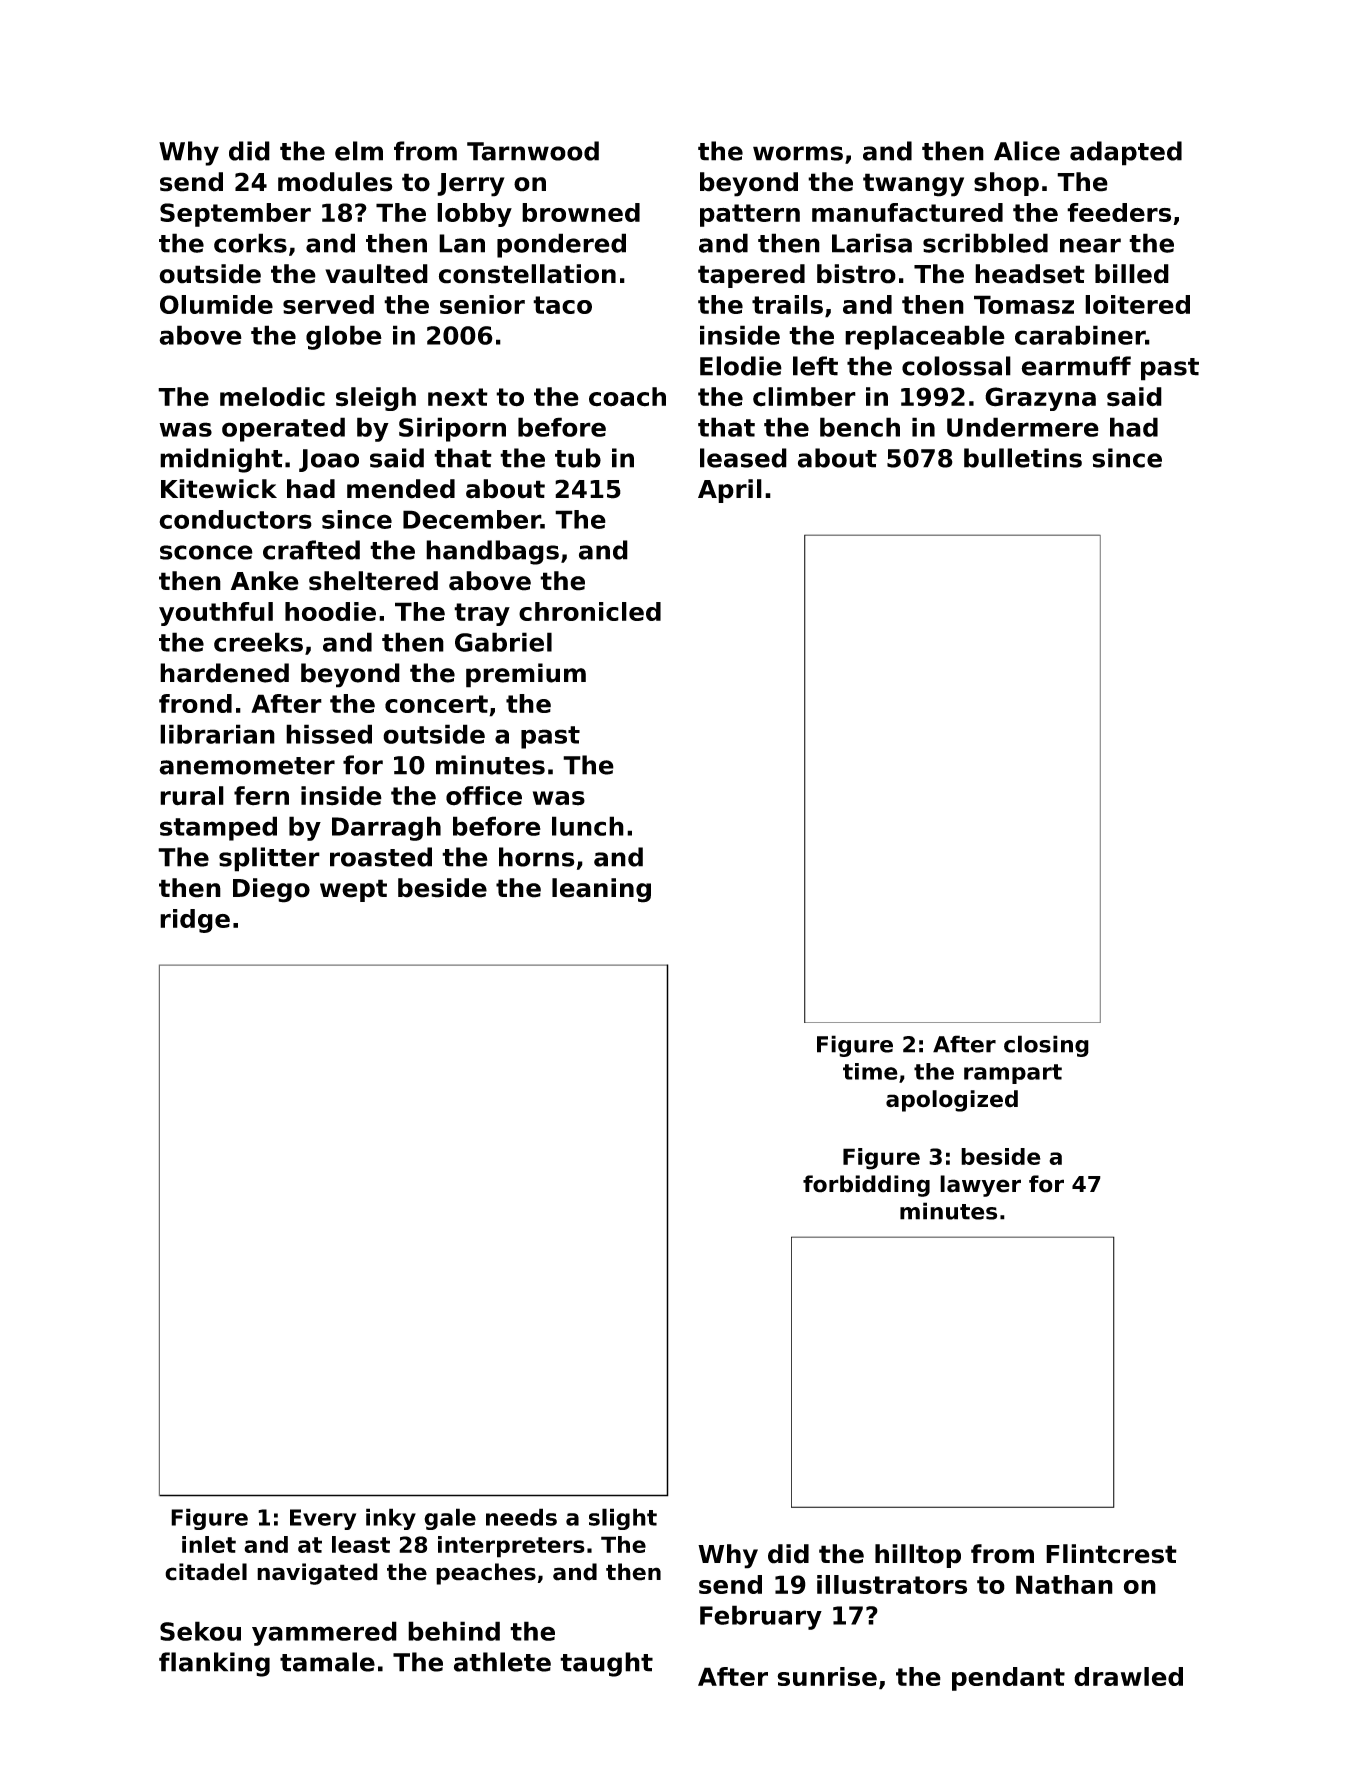  Describe the element at coordinates (1013, 1074) in the screenshot. I see `rampart` at that location.
